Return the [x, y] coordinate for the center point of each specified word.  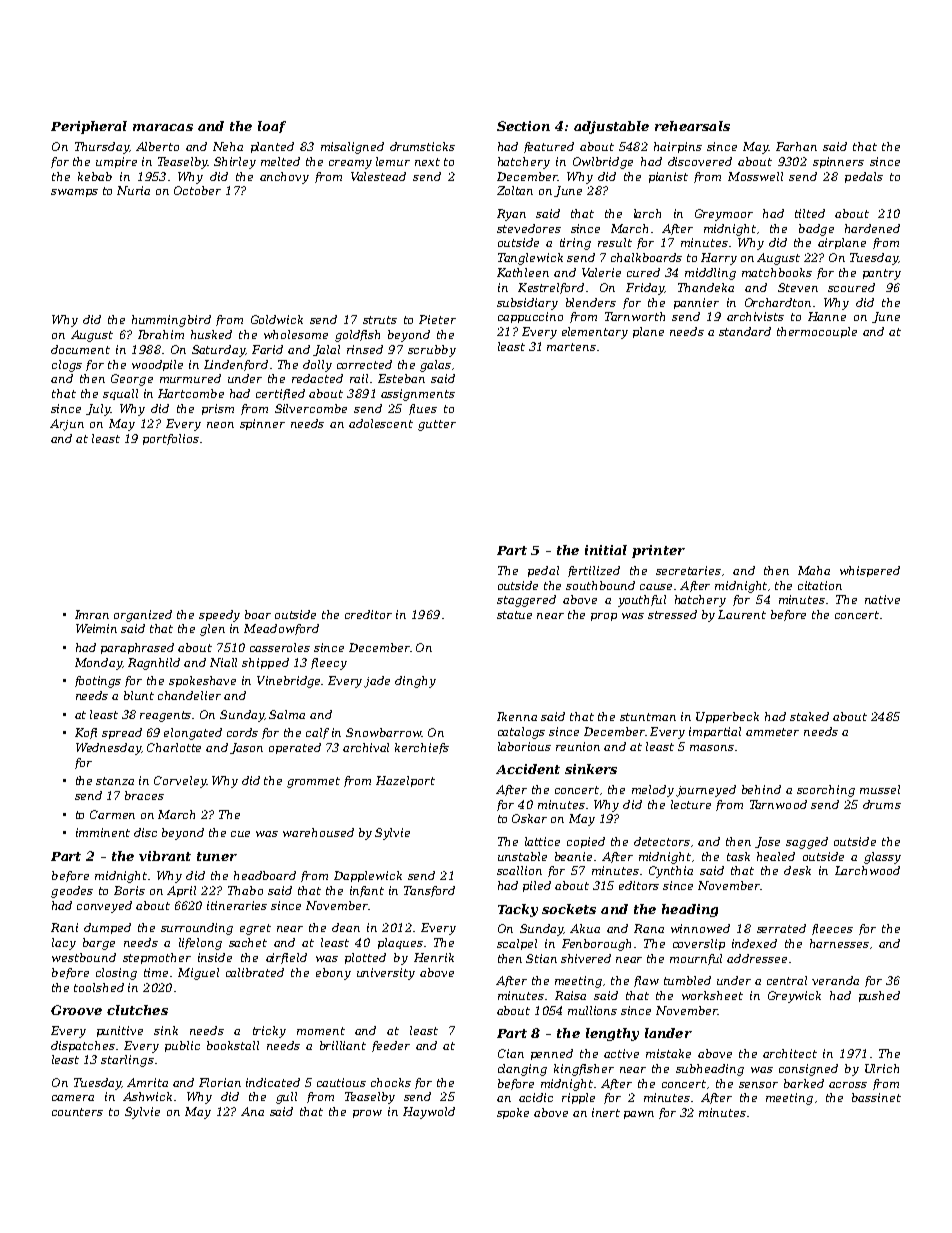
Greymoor [724, 215]
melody [653, 791]
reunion [578, 746]
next [427, 162]
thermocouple [817, 332]
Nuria [133, 190]
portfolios [171, 439]
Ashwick [147, 1096]
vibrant [165, 856]
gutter [437, 425]
